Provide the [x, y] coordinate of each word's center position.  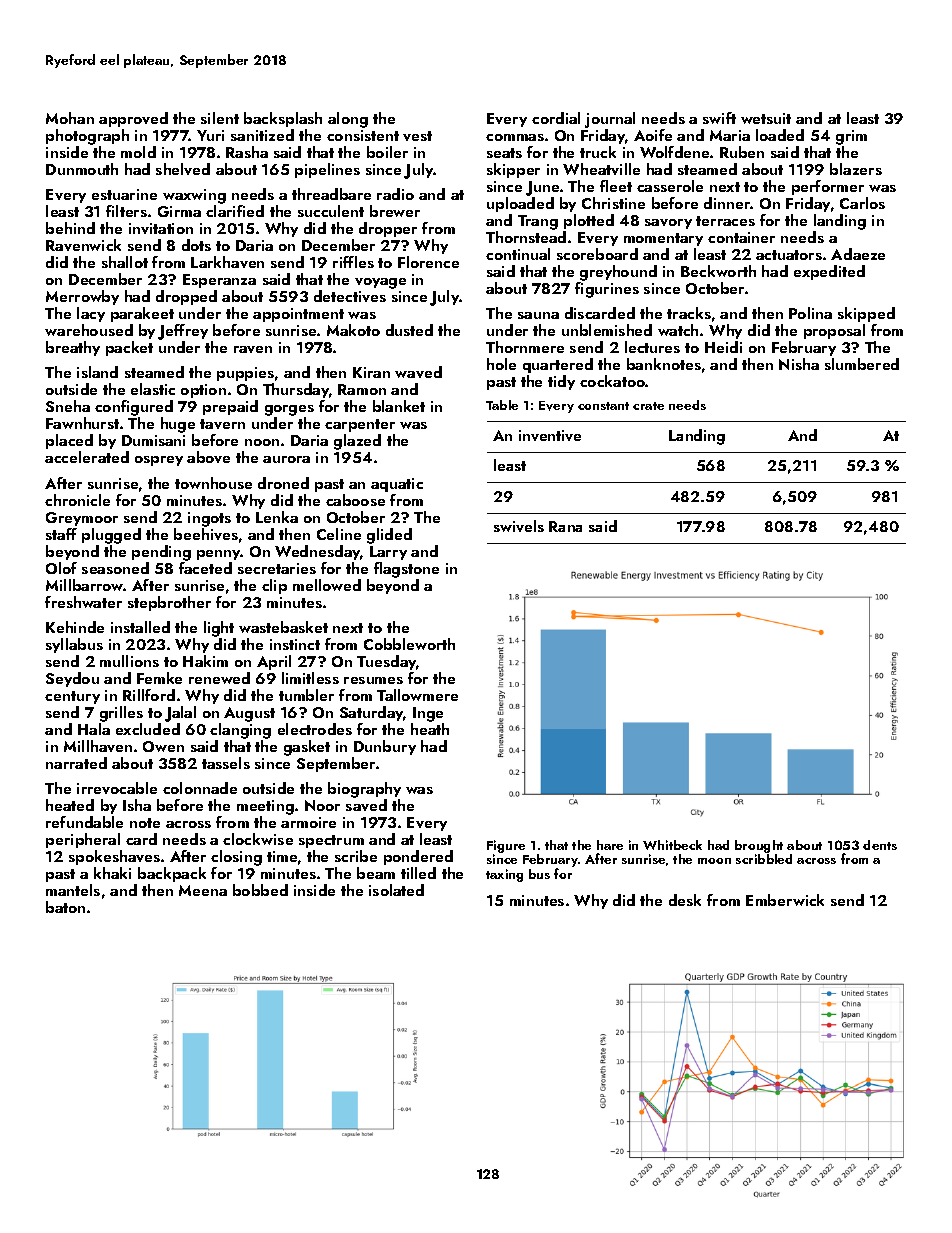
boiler [387, 152]
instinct [295, 644]
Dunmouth [82, 169]
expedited [829, 272]
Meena [203, 890]
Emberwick [785, 900]
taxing [504, 875]
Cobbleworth [409, 644]
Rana [565, 526]
